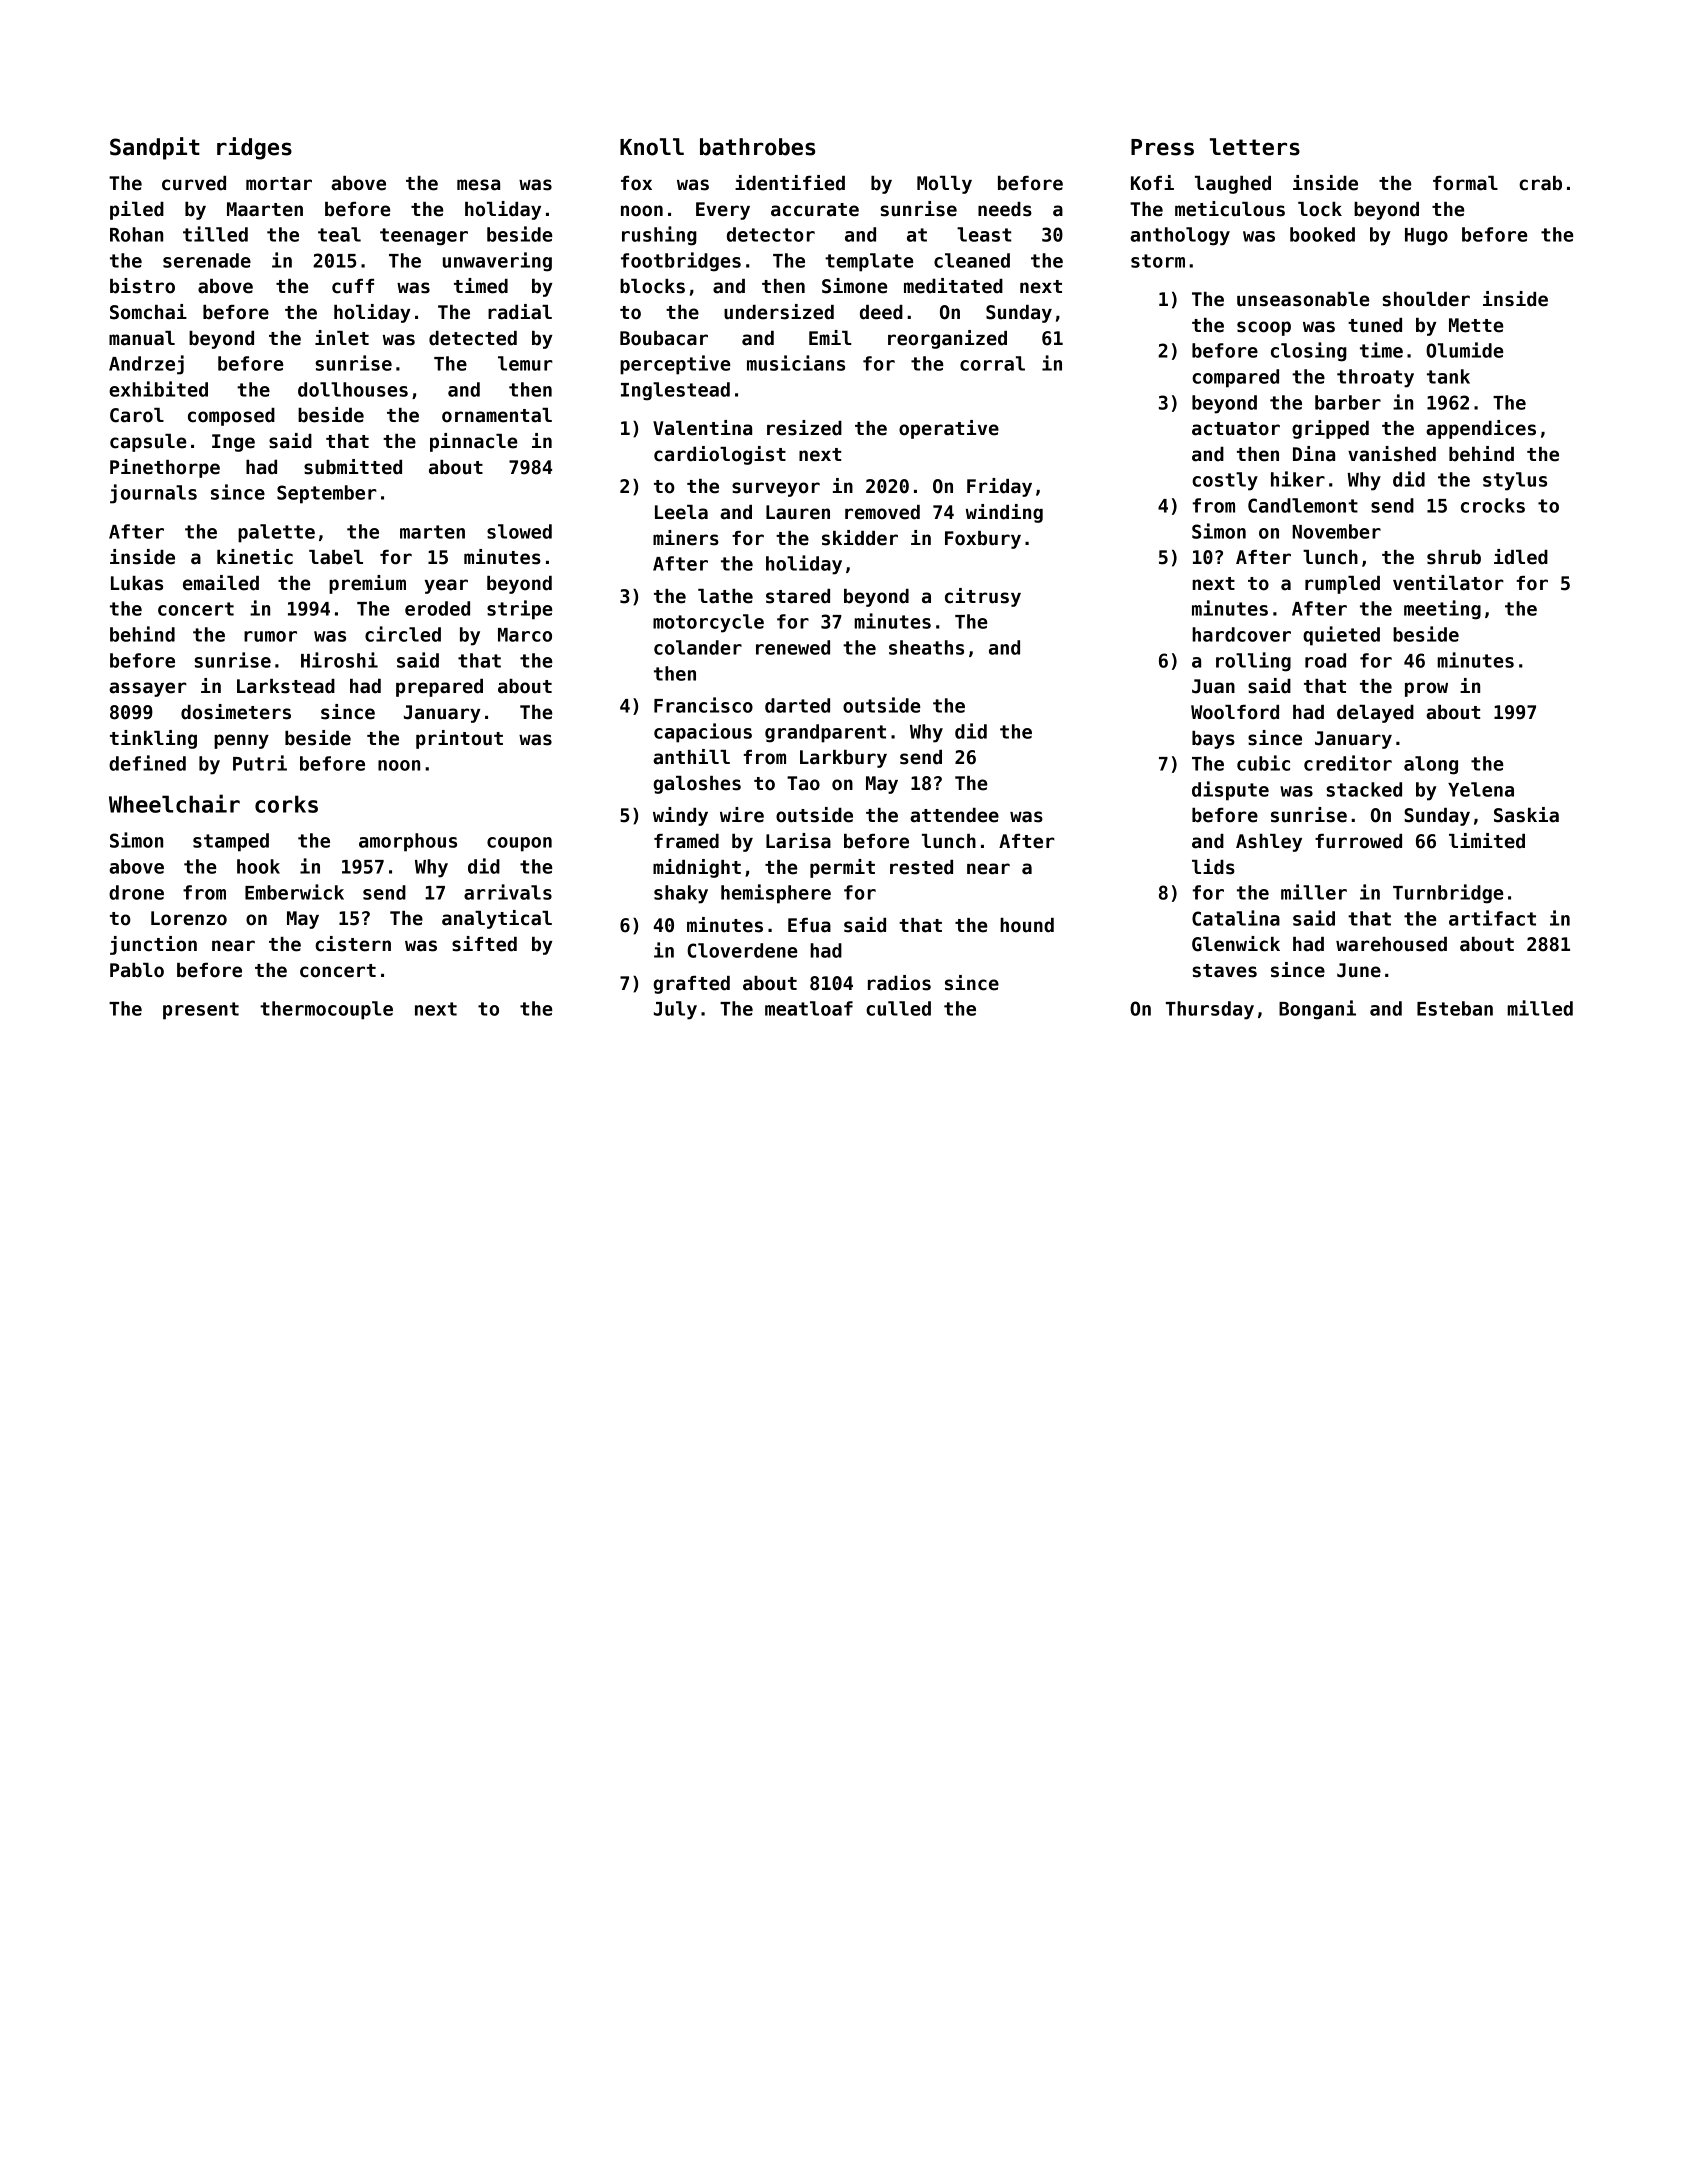 The image size is (1683, 2178). What do you see at coordinates (478, 185) in the image?
I see `mesa` at bounding box center [478, 185].
